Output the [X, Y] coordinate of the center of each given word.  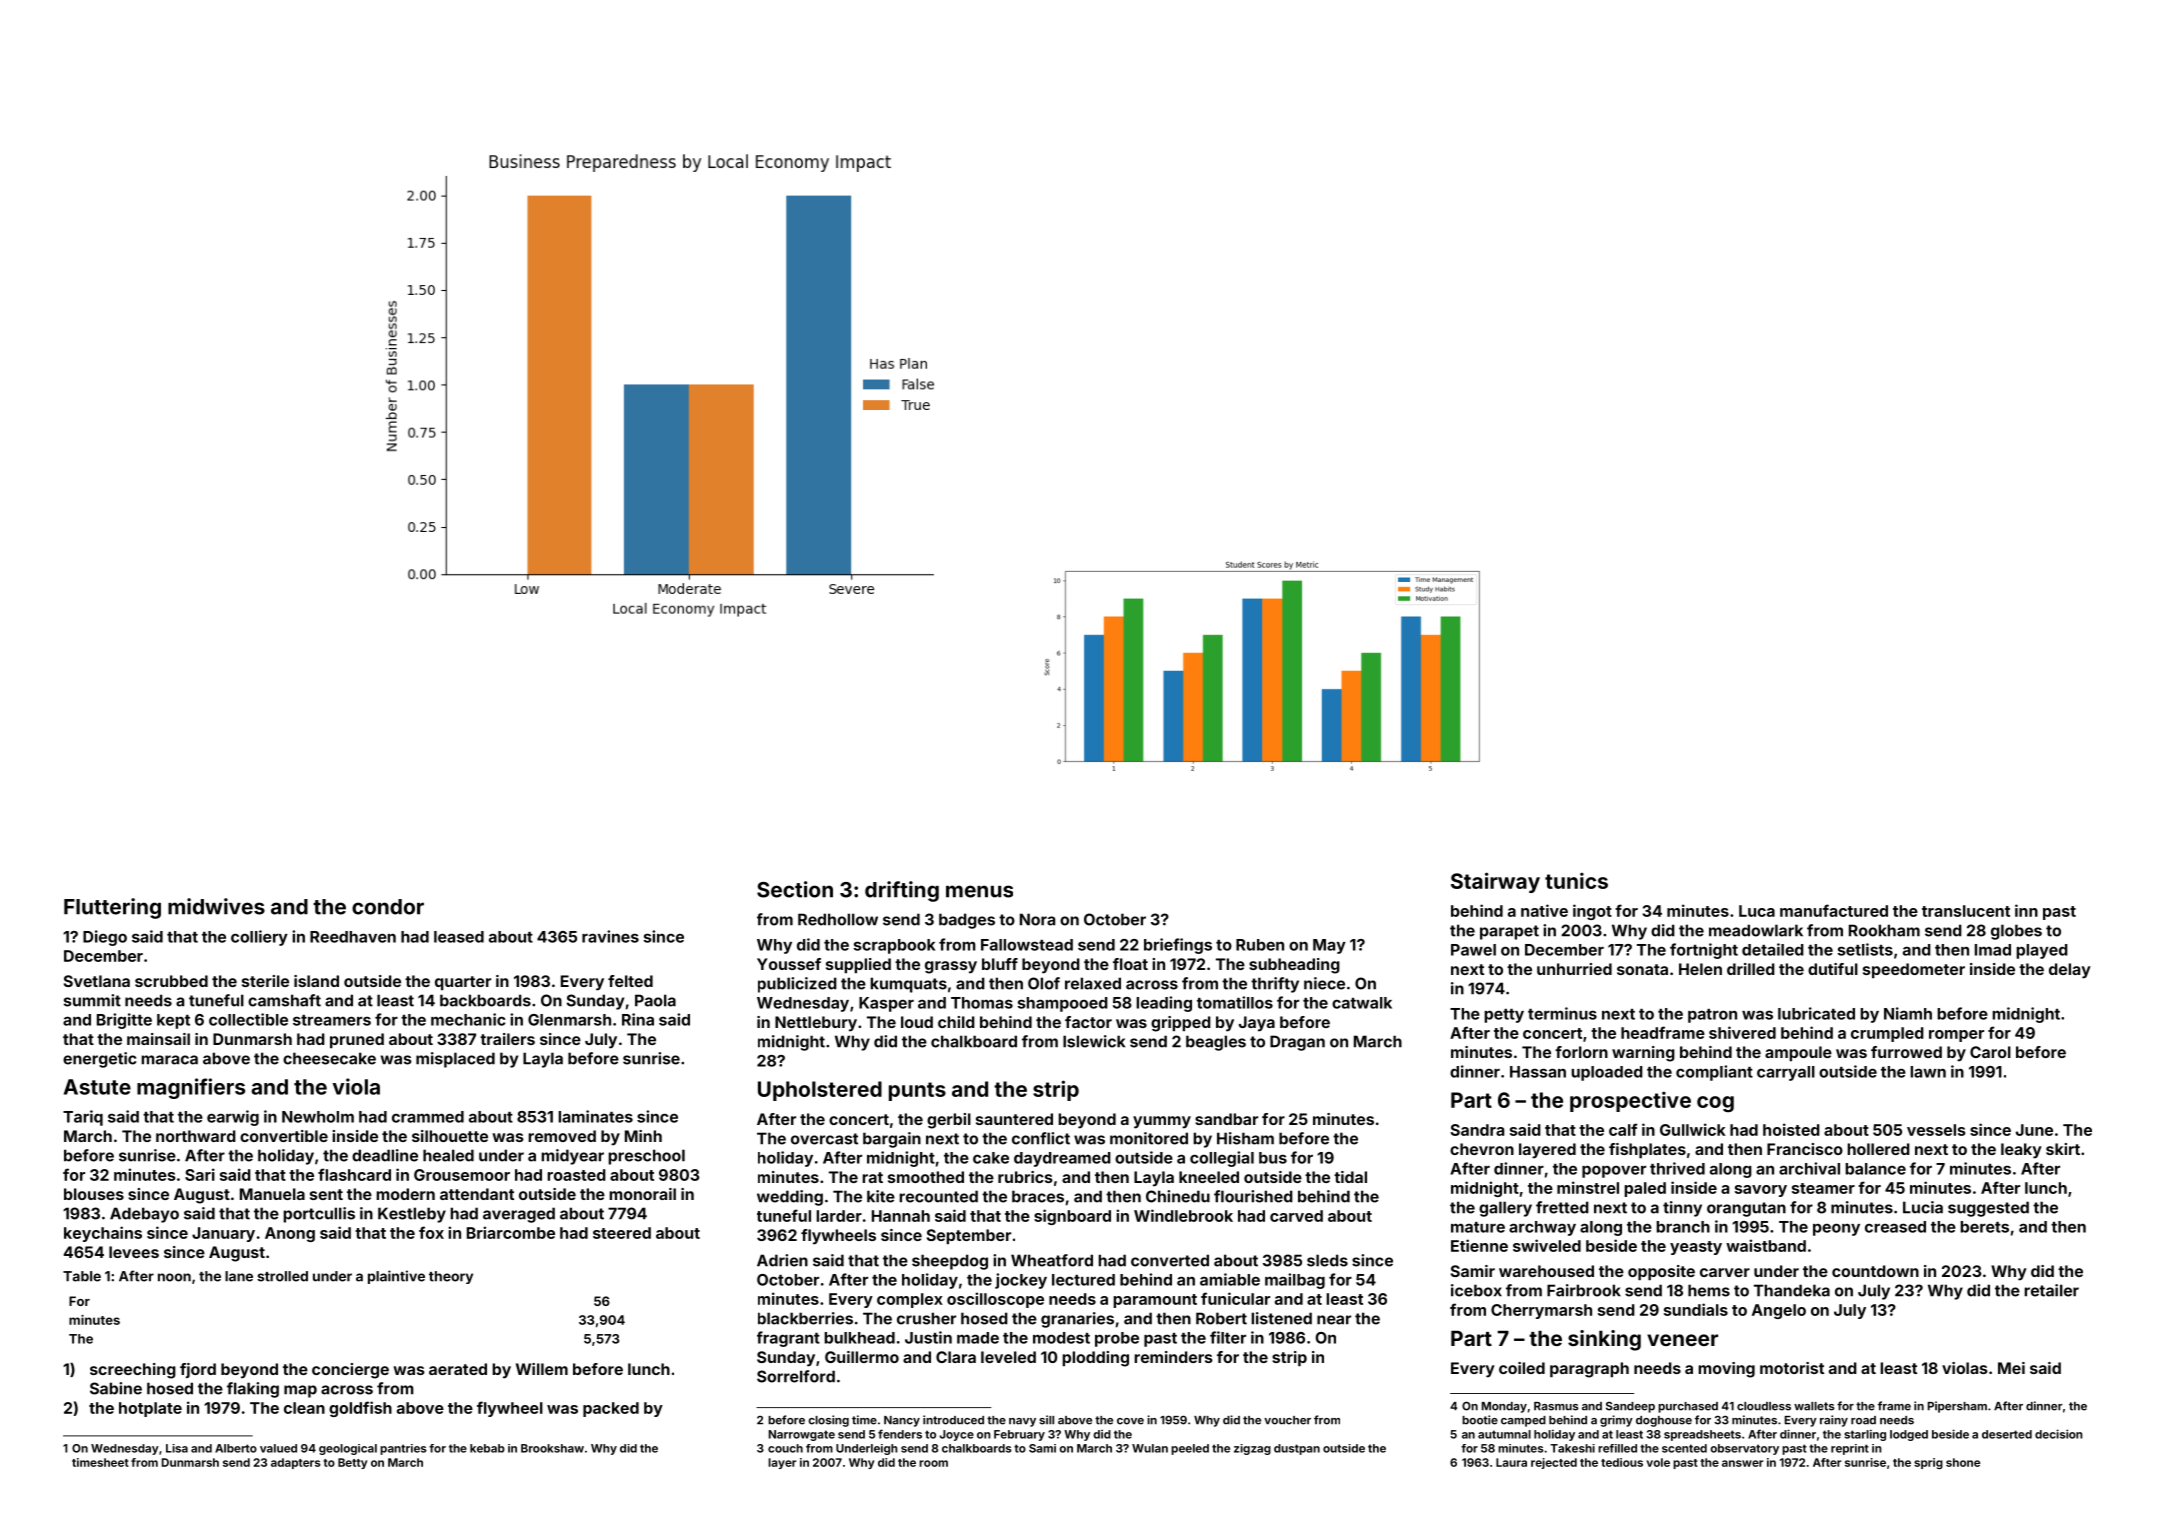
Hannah [901, 1216]
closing [828, 1421]
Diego [105, 938]
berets [1984, 1227]
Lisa [177, 1448]
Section [795, 889]
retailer [2051, 1290]
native [1544, 910]
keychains [103, 1234]
